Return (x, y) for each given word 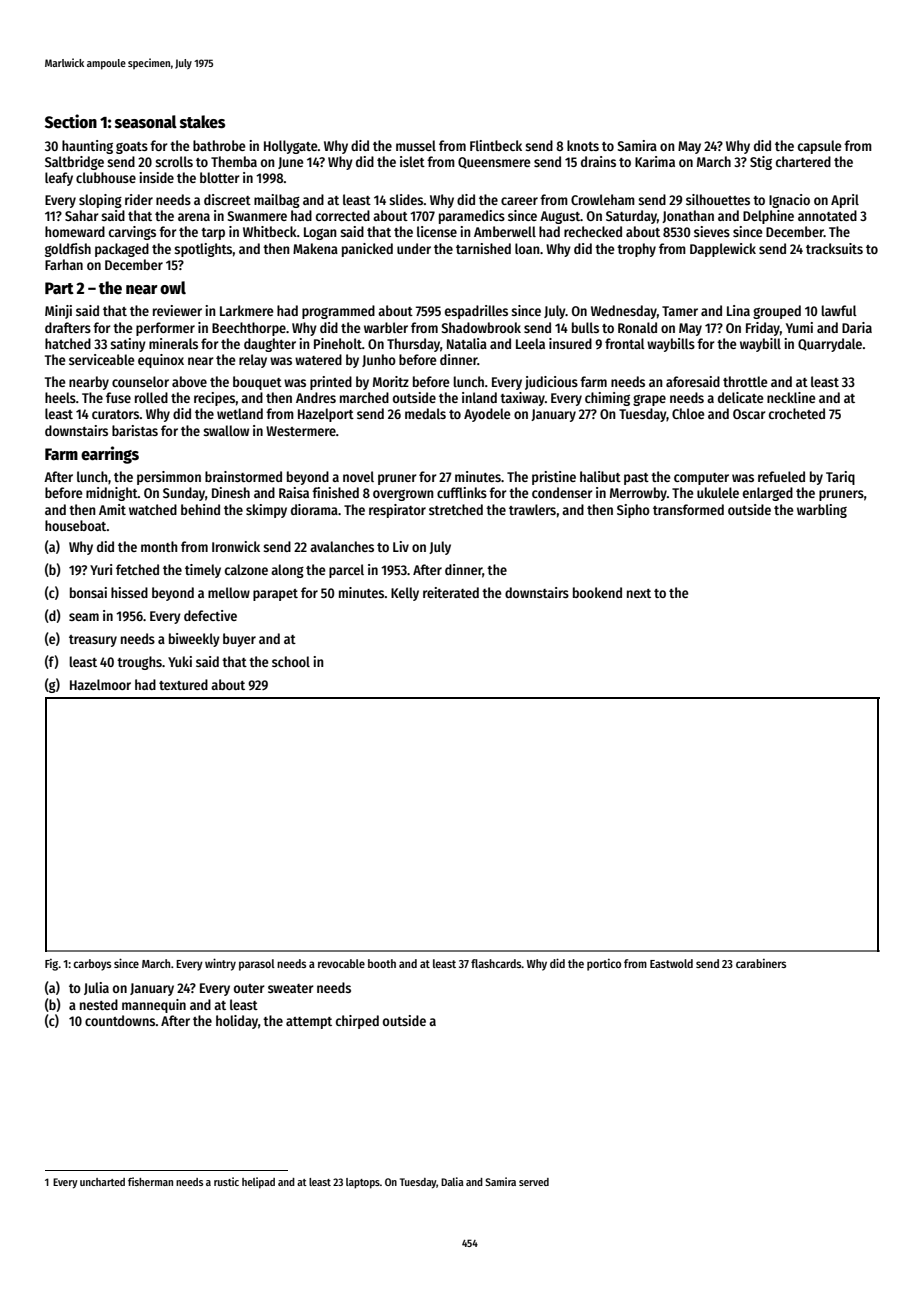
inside (157, 177)
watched (153, 509)
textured (183, 684)
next (639, 593)
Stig (761, 163)
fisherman (150, 1181)
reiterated (451, 592)
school (291, 661)
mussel (416, 145)
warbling (822, 511)
